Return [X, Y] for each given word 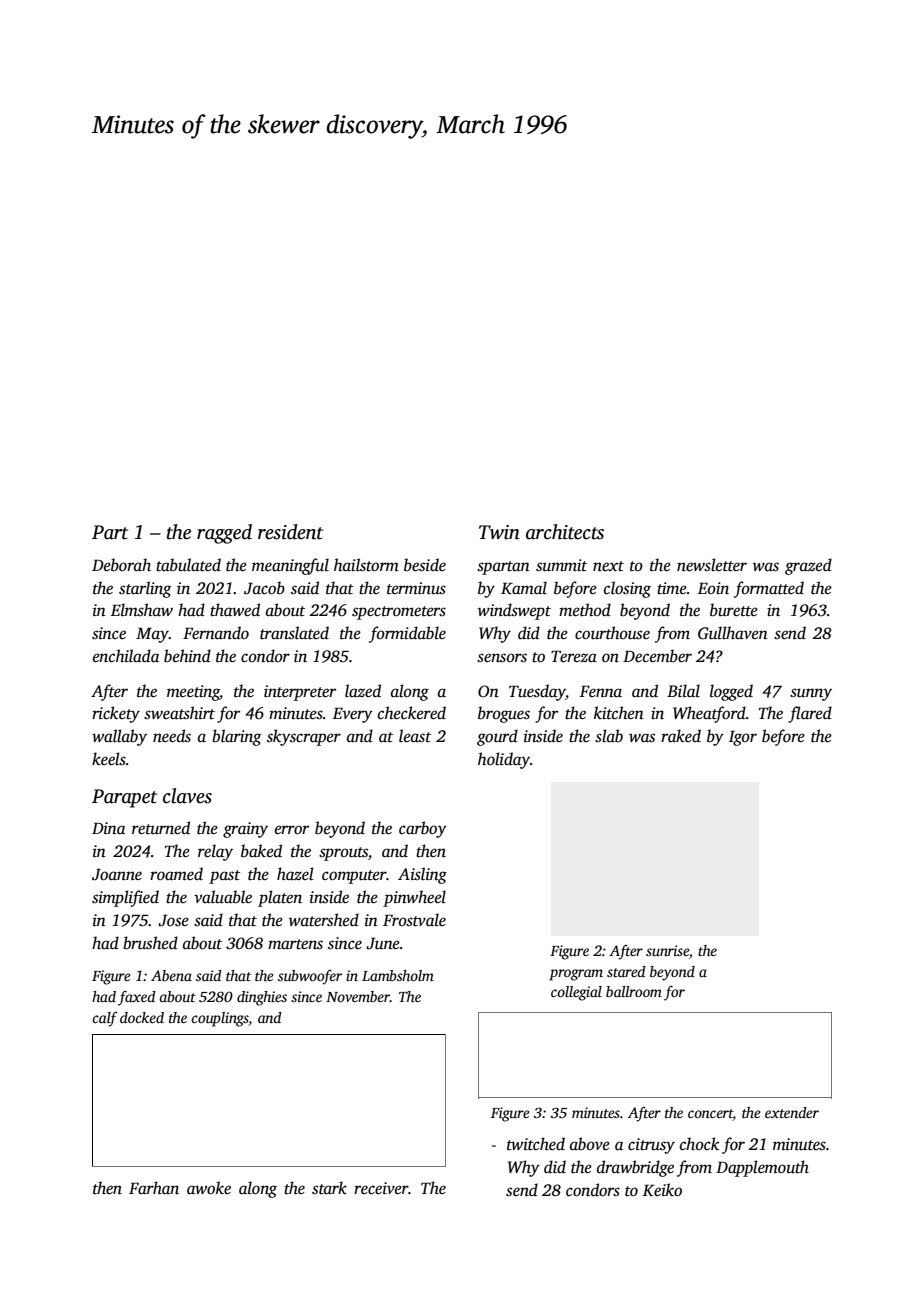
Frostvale [414, 920]
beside [425, 565]
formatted [769, 589]
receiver [381, 1188]
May [152, 635]
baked [261, 851]
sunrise [667, 950]
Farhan [154, 1187]
